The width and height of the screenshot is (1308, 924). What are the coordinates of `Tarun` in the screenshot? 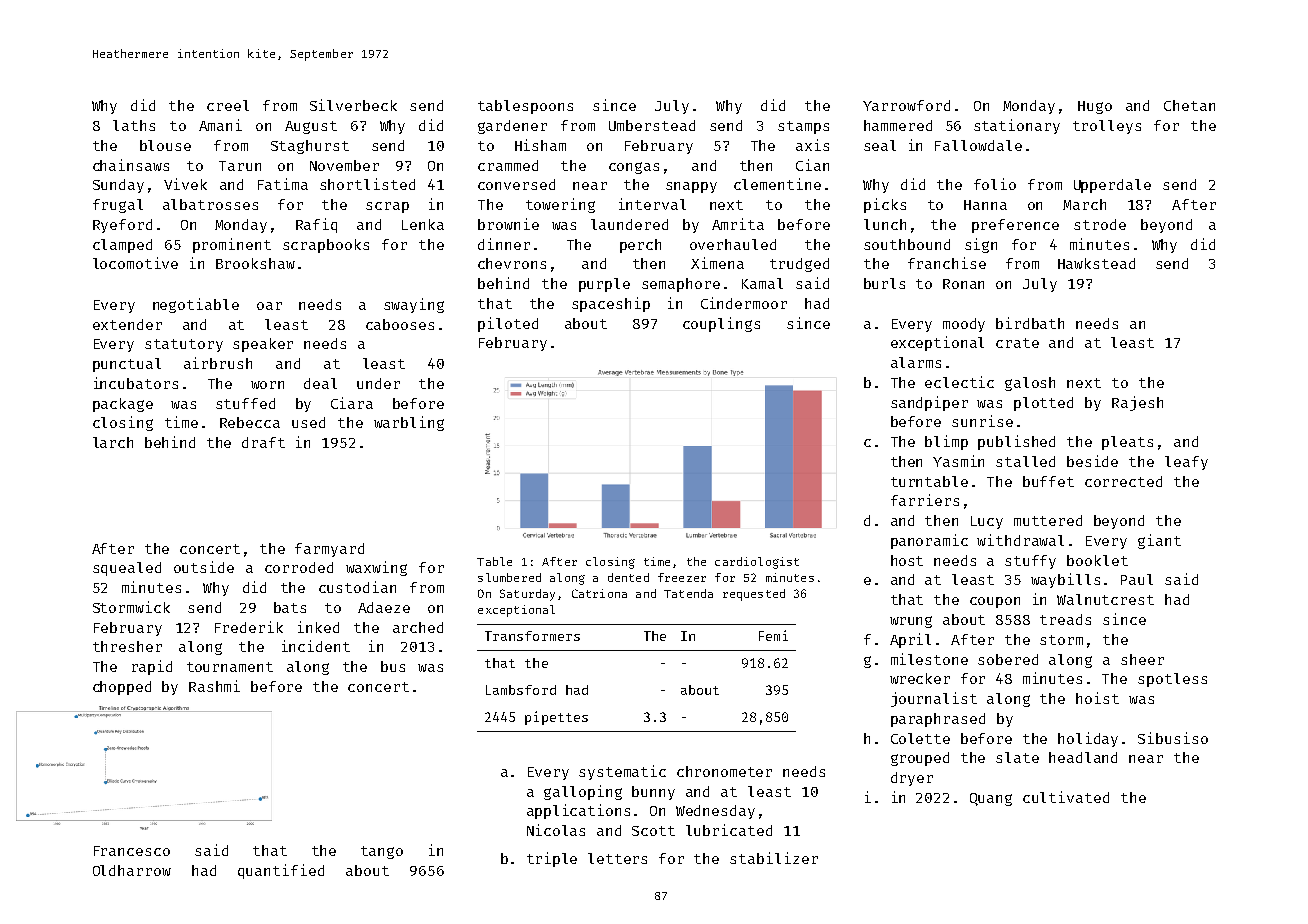 It's located at (240, 166).
